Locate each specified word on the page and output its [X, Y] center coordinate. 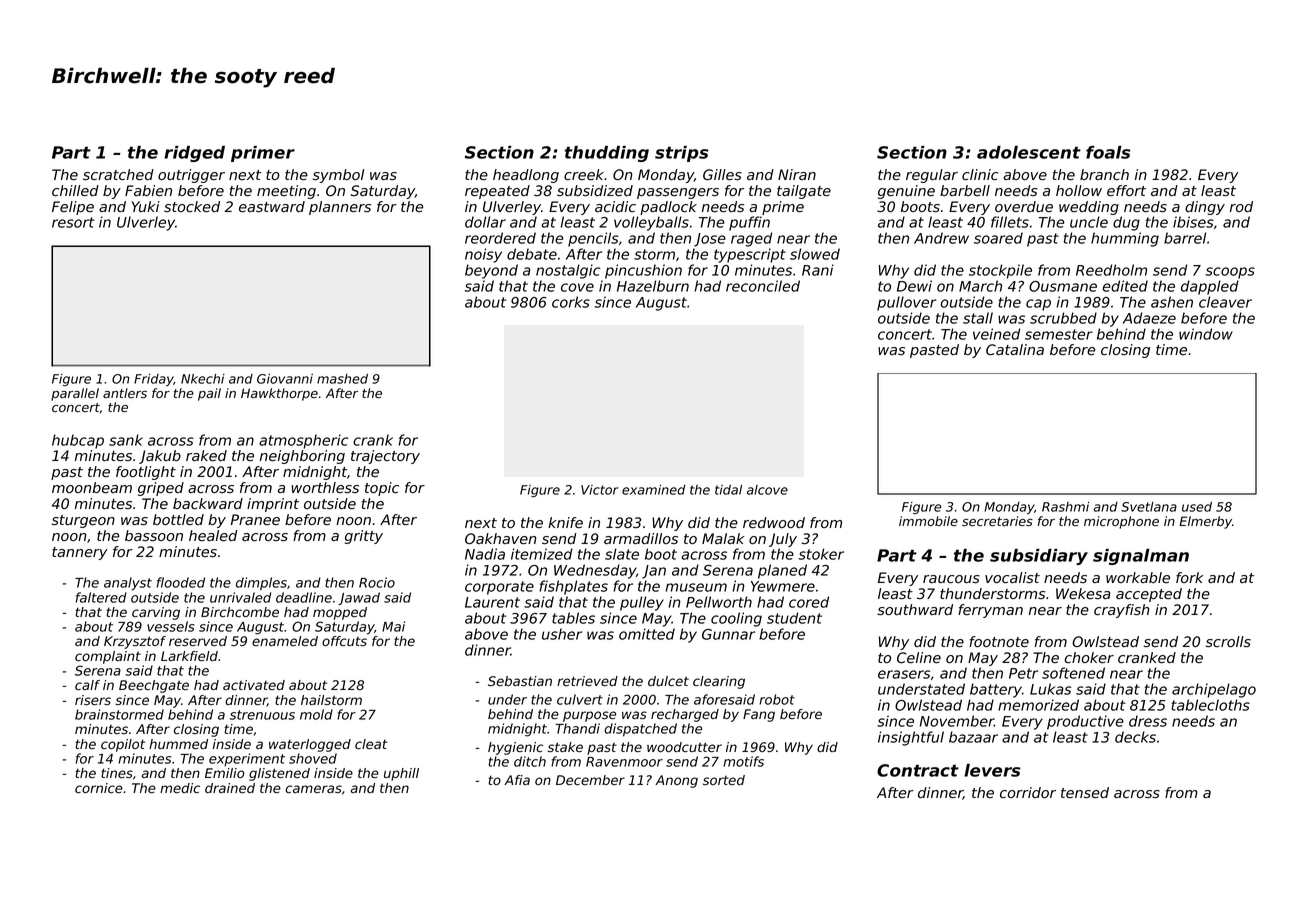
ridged [194, 154]
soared [998, 238]
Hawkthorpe [279, 394]
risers [93, 700]
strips [681, 154]
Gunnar [728, 634]
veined [996, 334]
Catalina [1015, 349]
